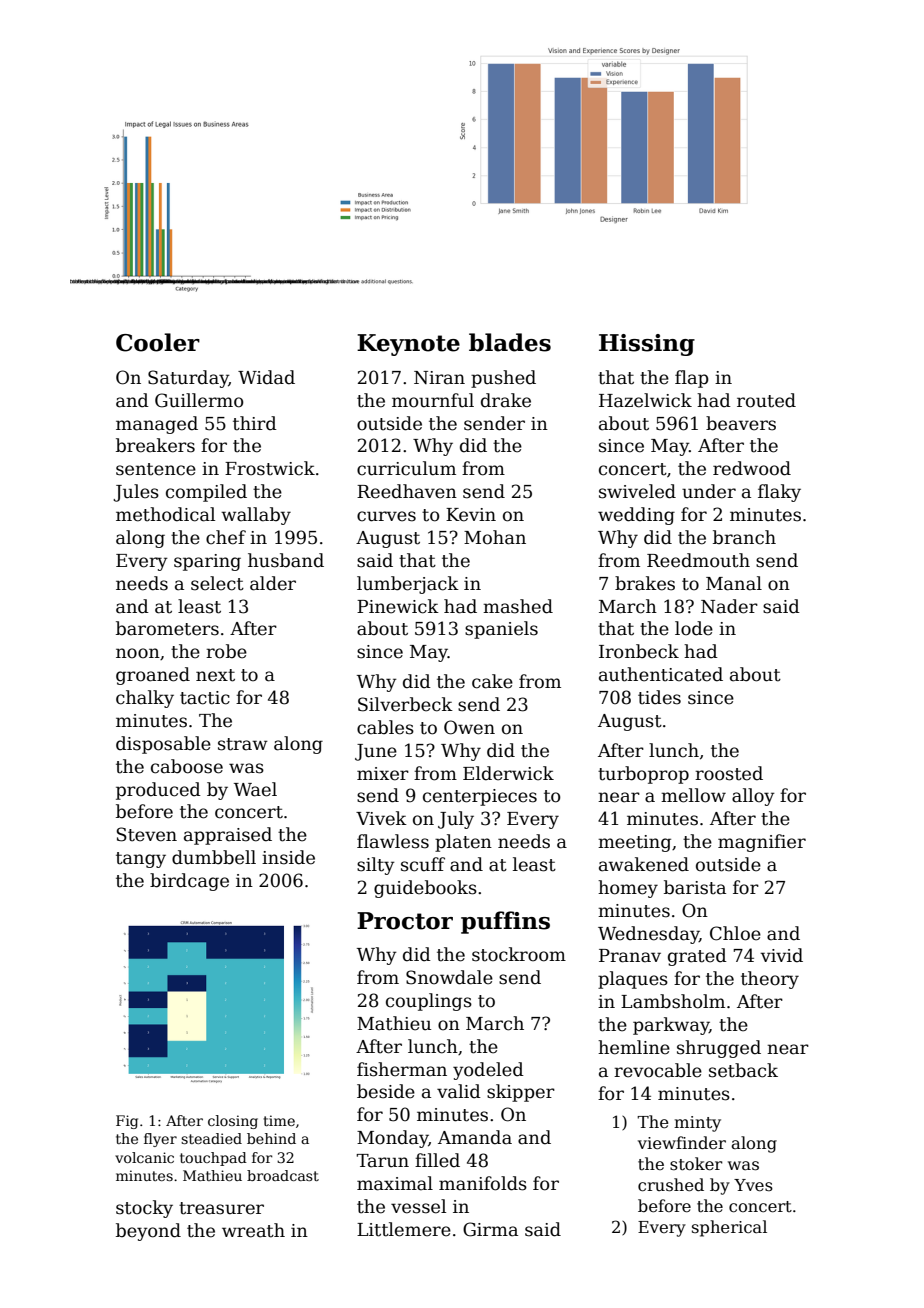  I want to click on plaques, so click(633, 980).
